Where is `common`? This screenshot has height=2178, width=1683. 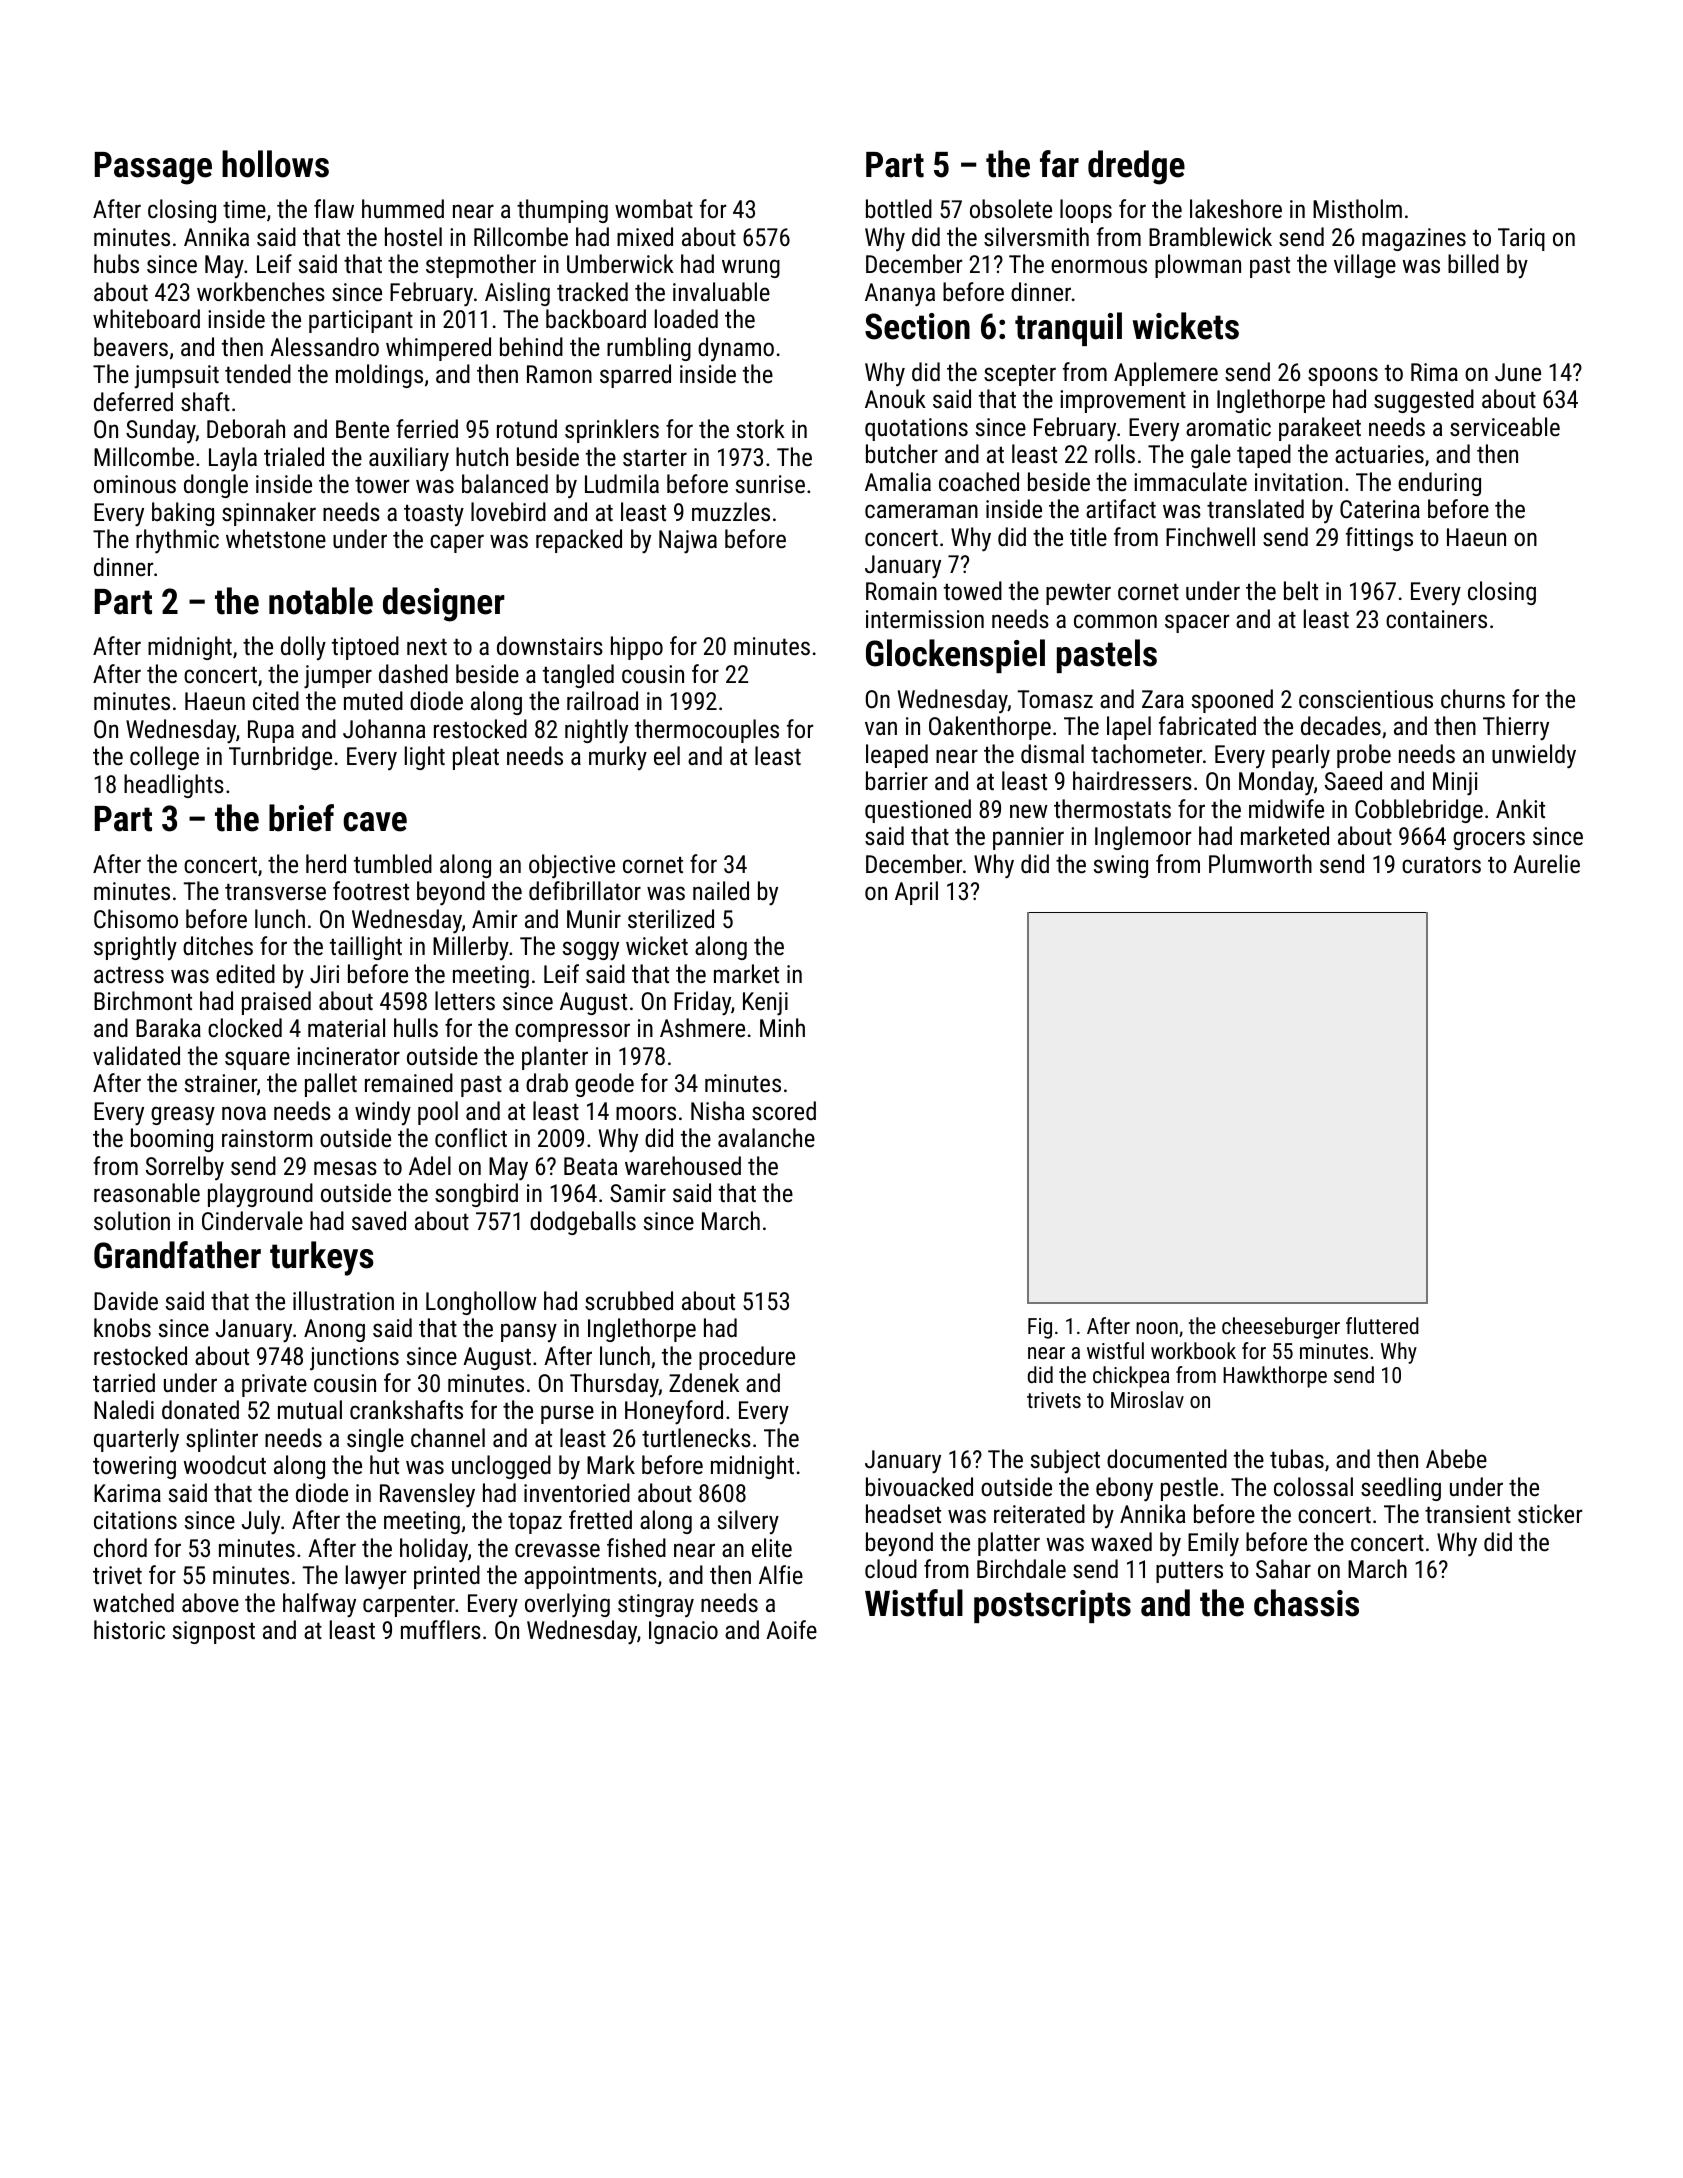
common is located at coordinates (1115, 621).
